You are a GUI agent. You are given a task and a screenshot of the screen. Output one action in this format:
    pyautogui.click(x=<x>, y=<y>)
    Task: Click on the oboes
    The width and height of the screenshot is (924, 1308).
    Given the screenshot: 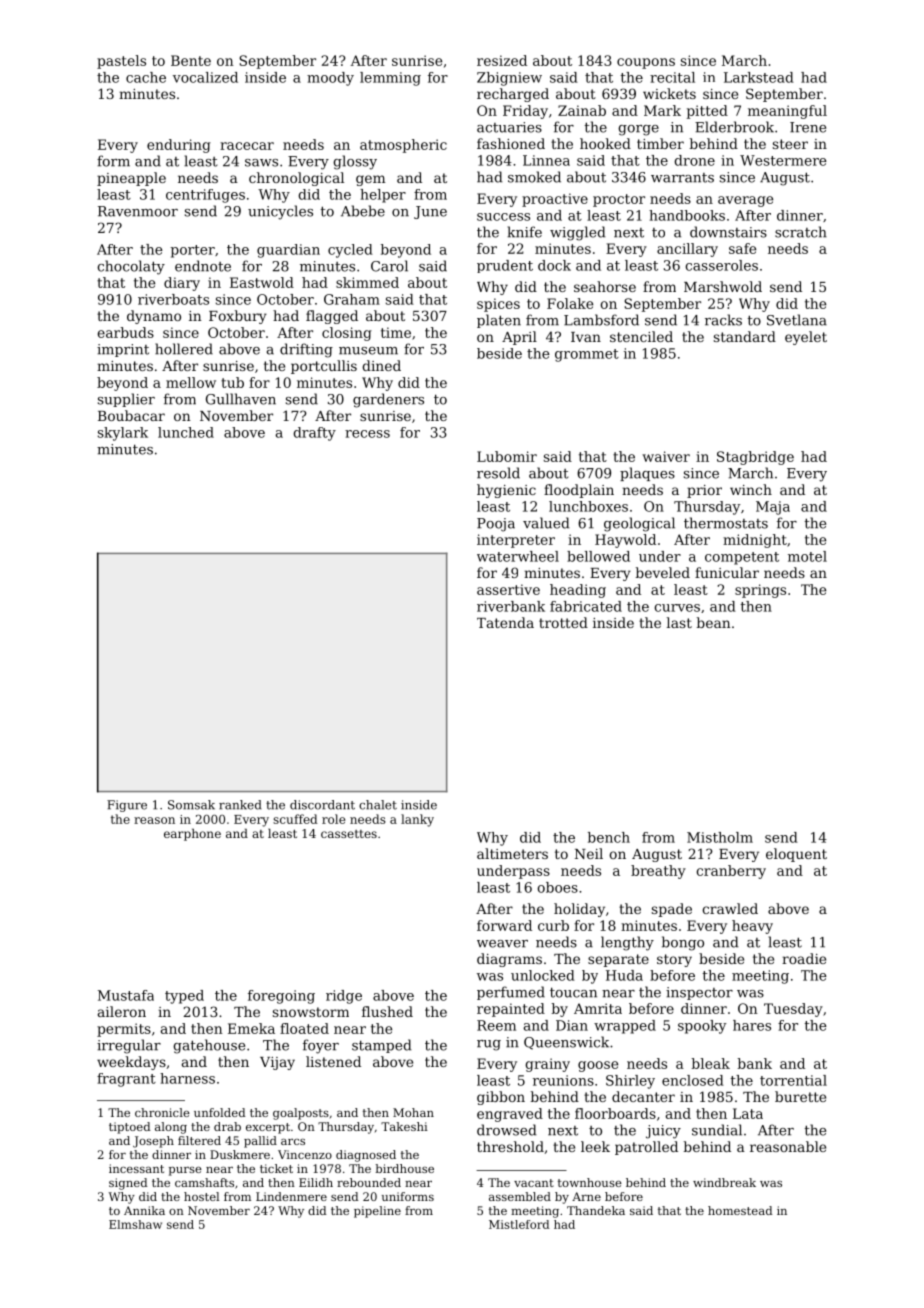 What is the action you would take?
    pyautogui.click(x=558, y=887)
